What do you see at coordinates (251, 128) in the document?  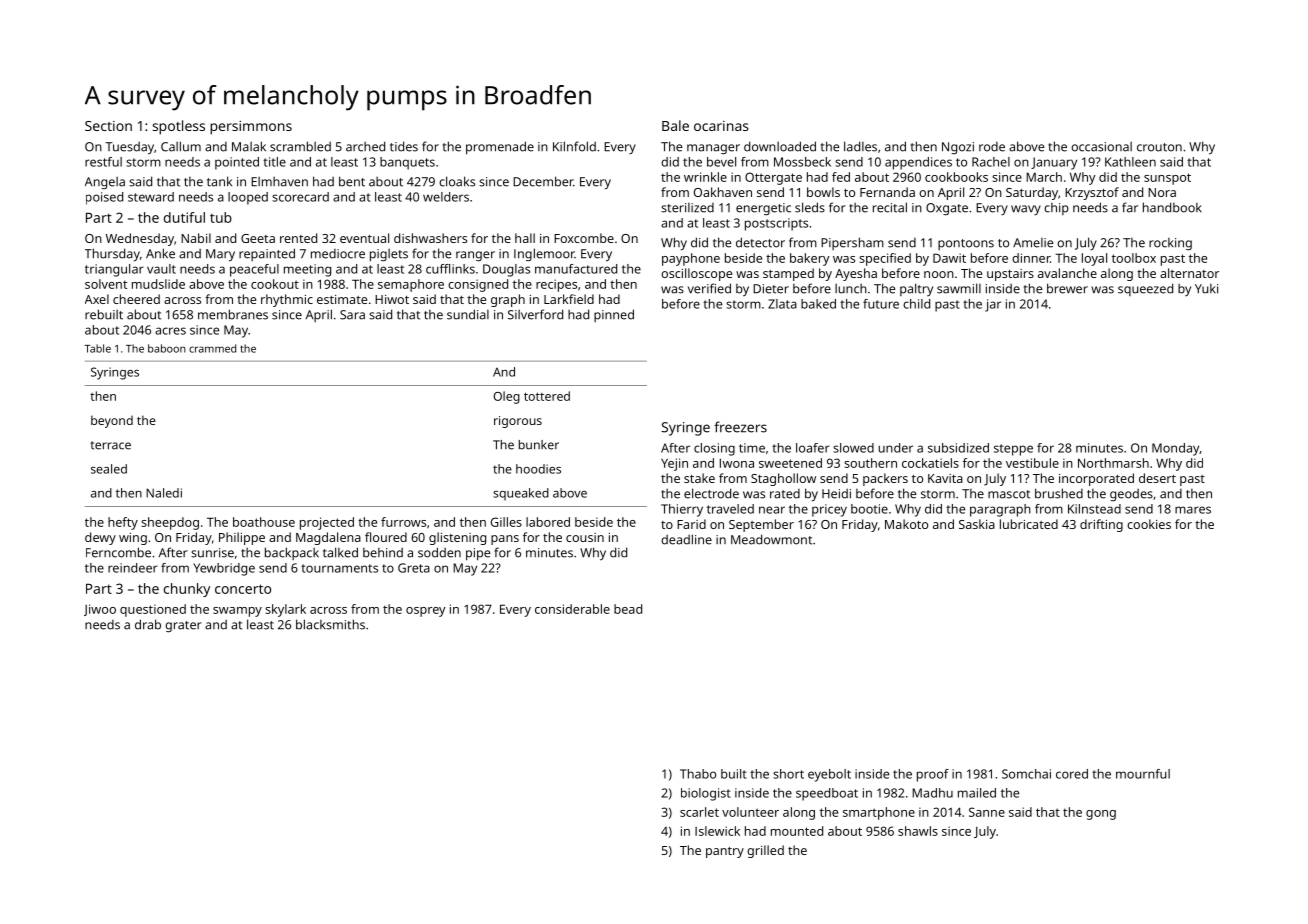 I see `persimmons` at bounding box center [251, 128].
